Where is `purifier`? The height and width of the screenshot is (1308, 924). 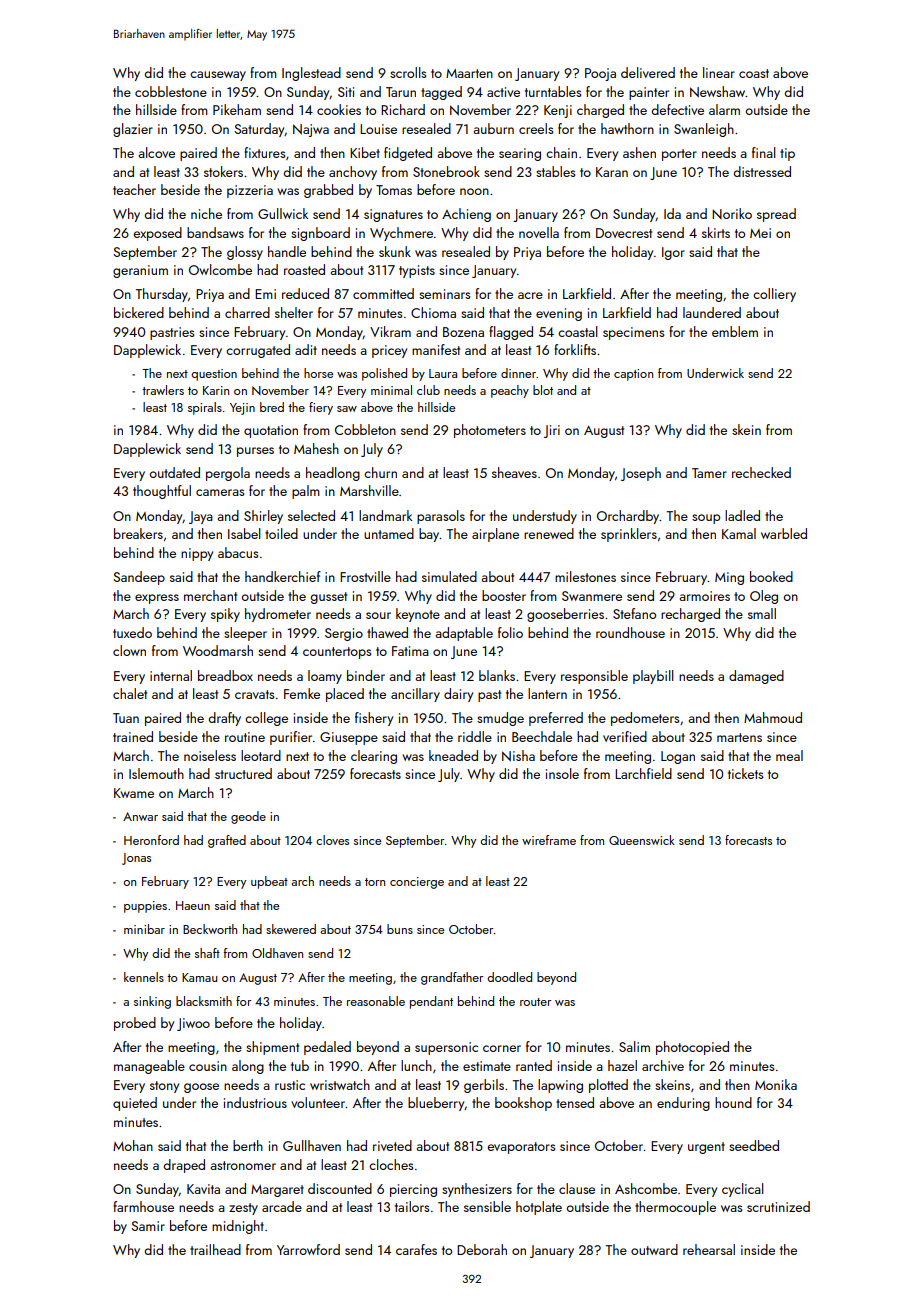
purifier is located at coordinates (291, 738).
